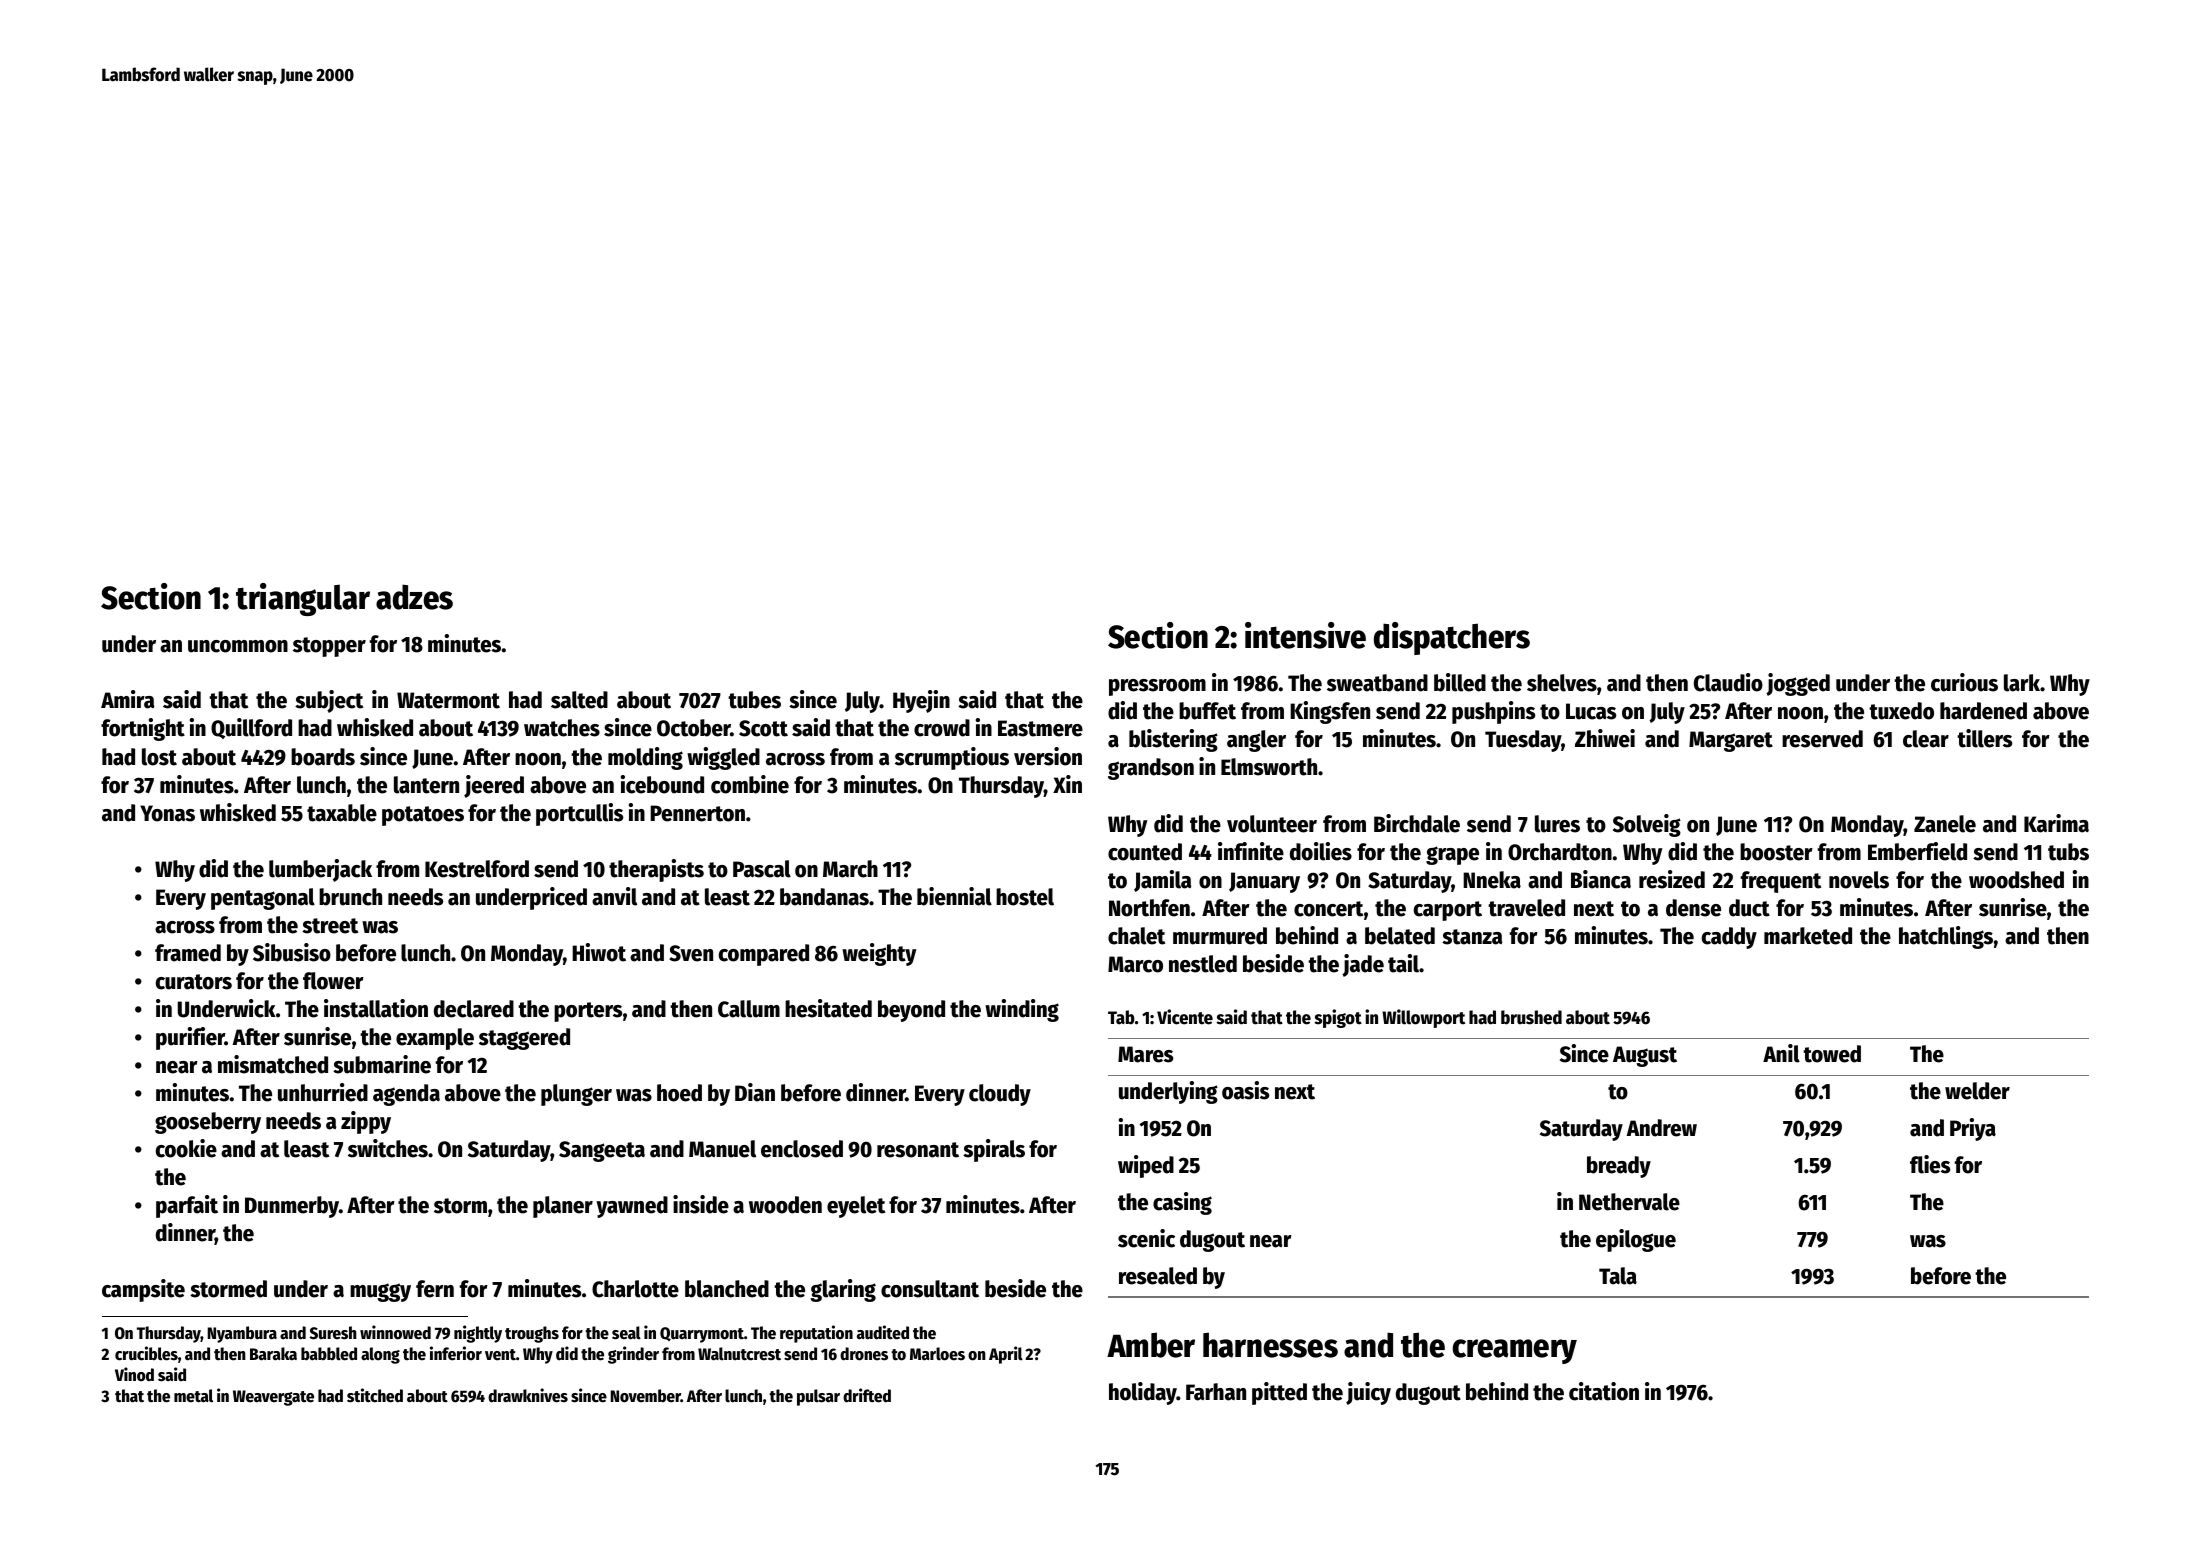 This document has width=2191, height=1549. What do you see at coordinates (864, 1354) in the document?
I see `drones` at bounding box center [864, 1354].
